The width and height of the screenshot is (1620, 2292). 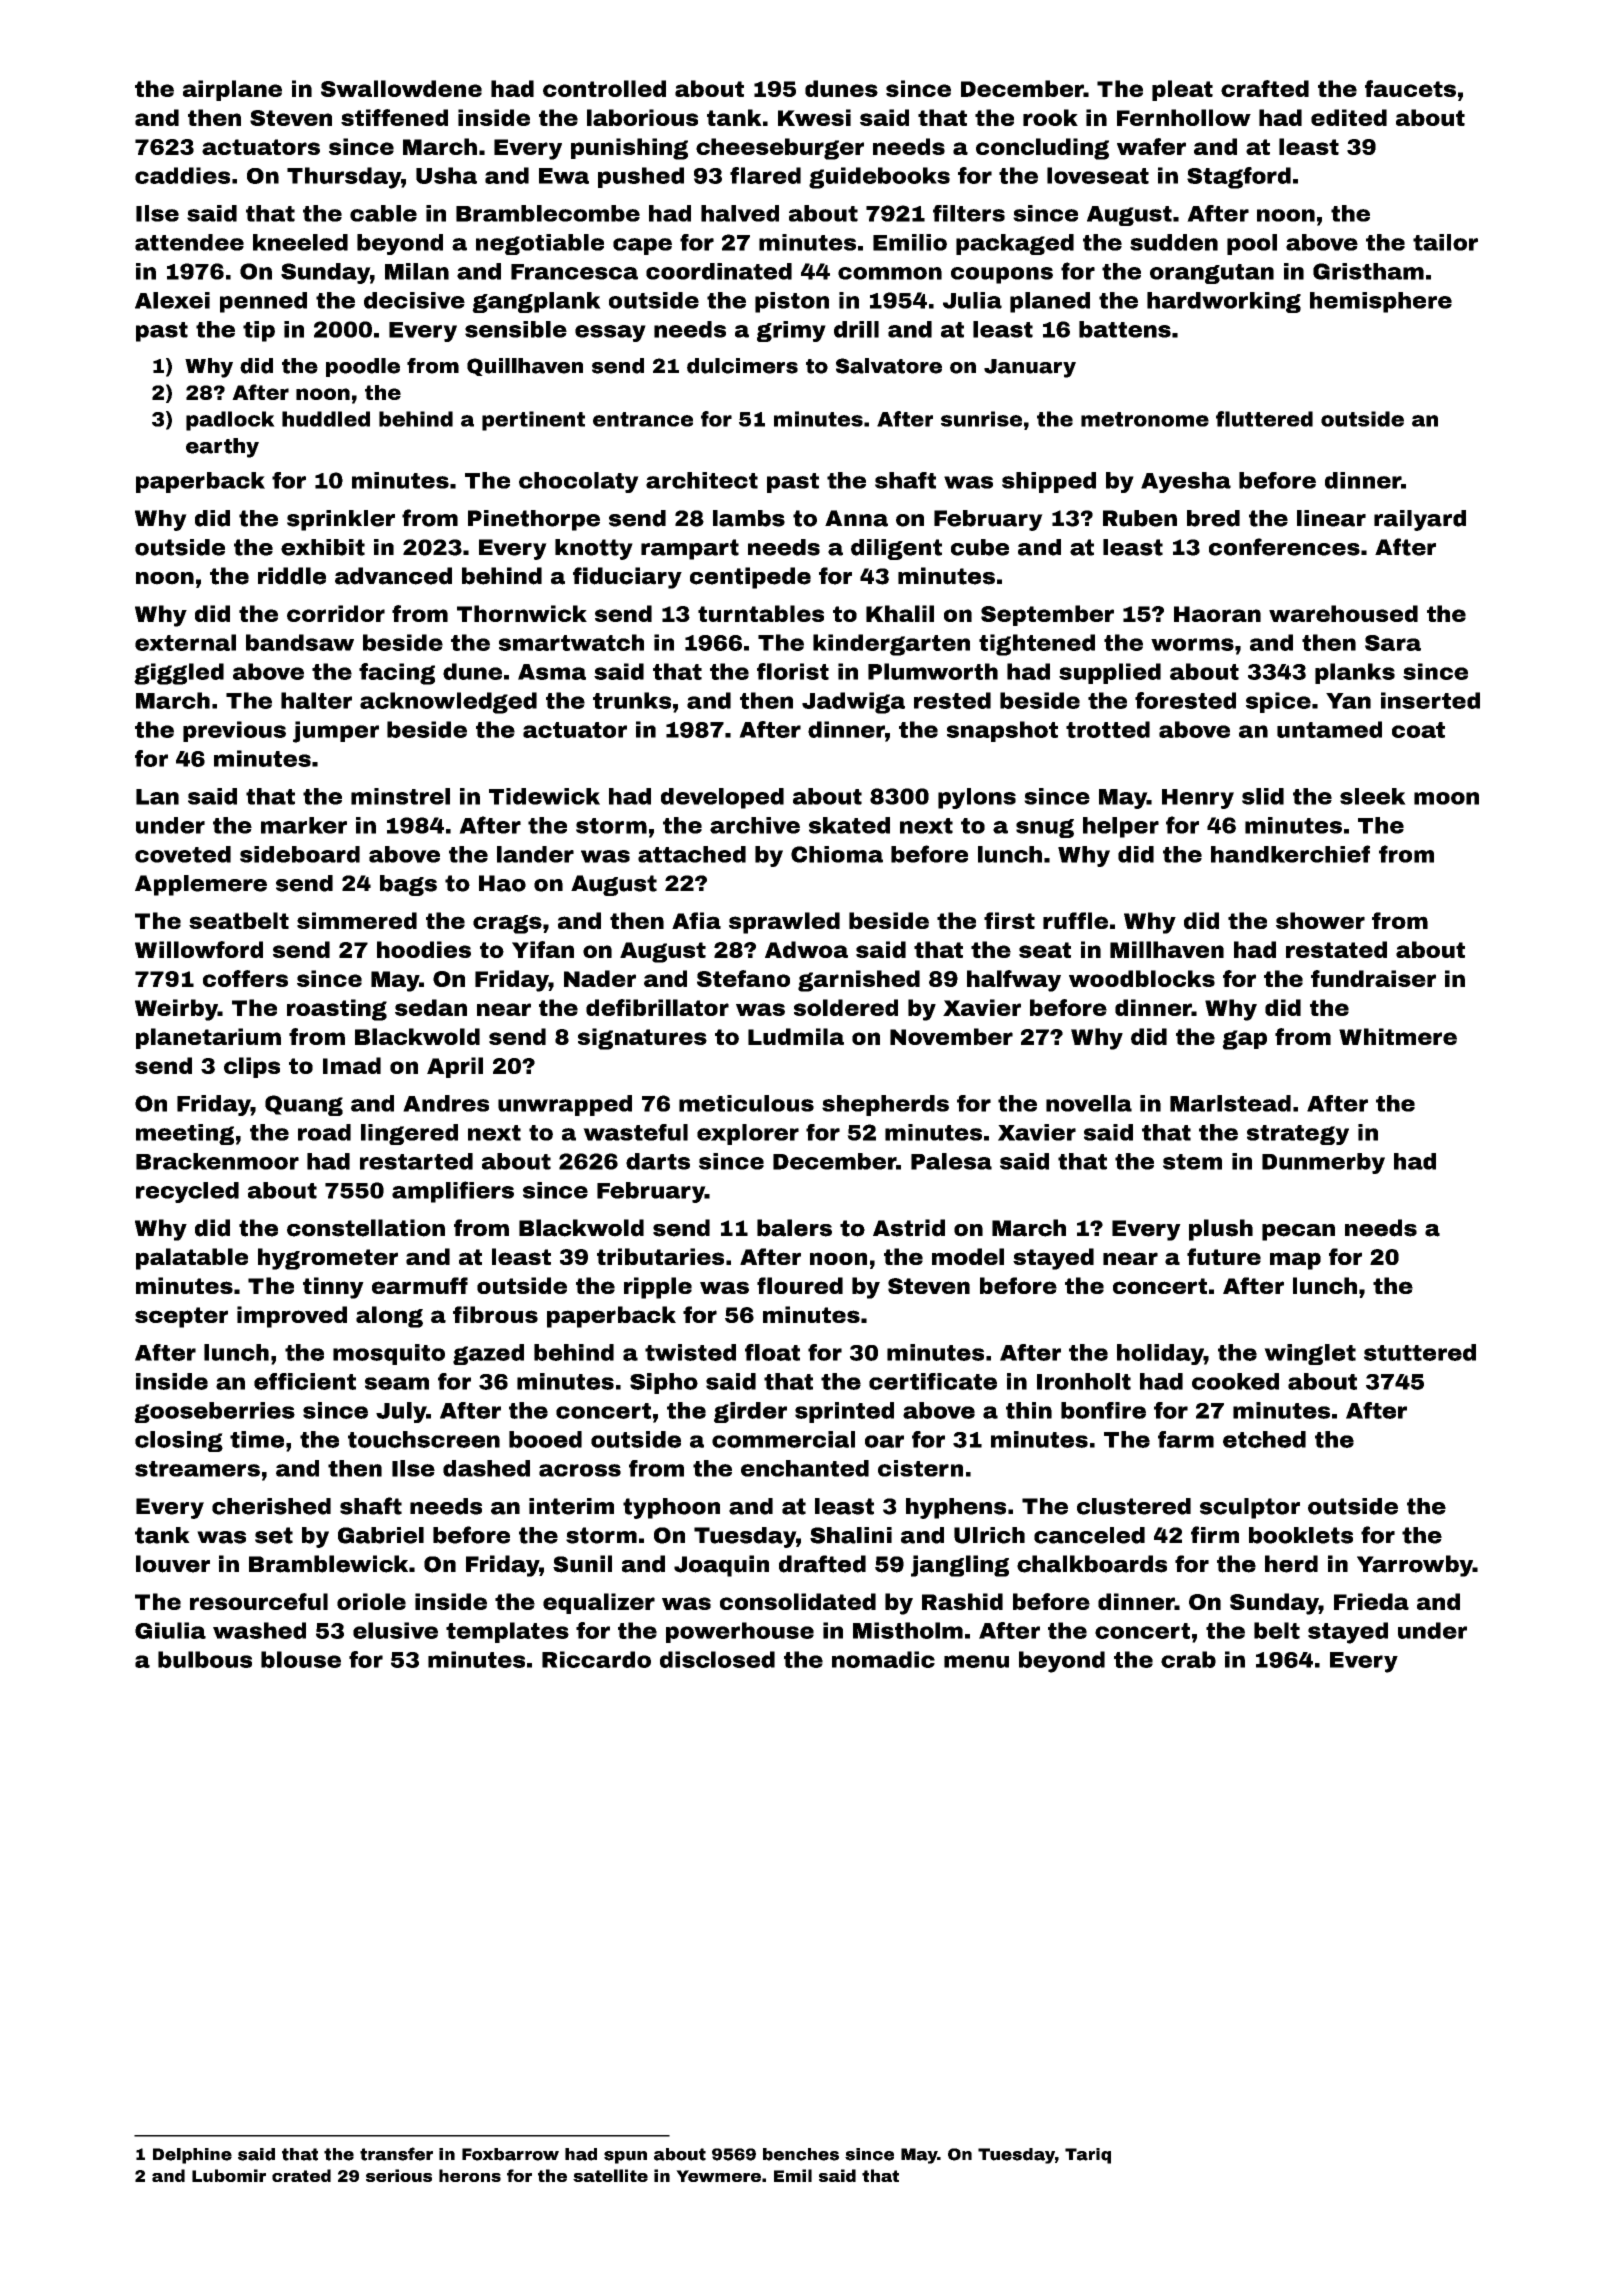 I want to click on typhoon, so click(x=671, y=1508).
